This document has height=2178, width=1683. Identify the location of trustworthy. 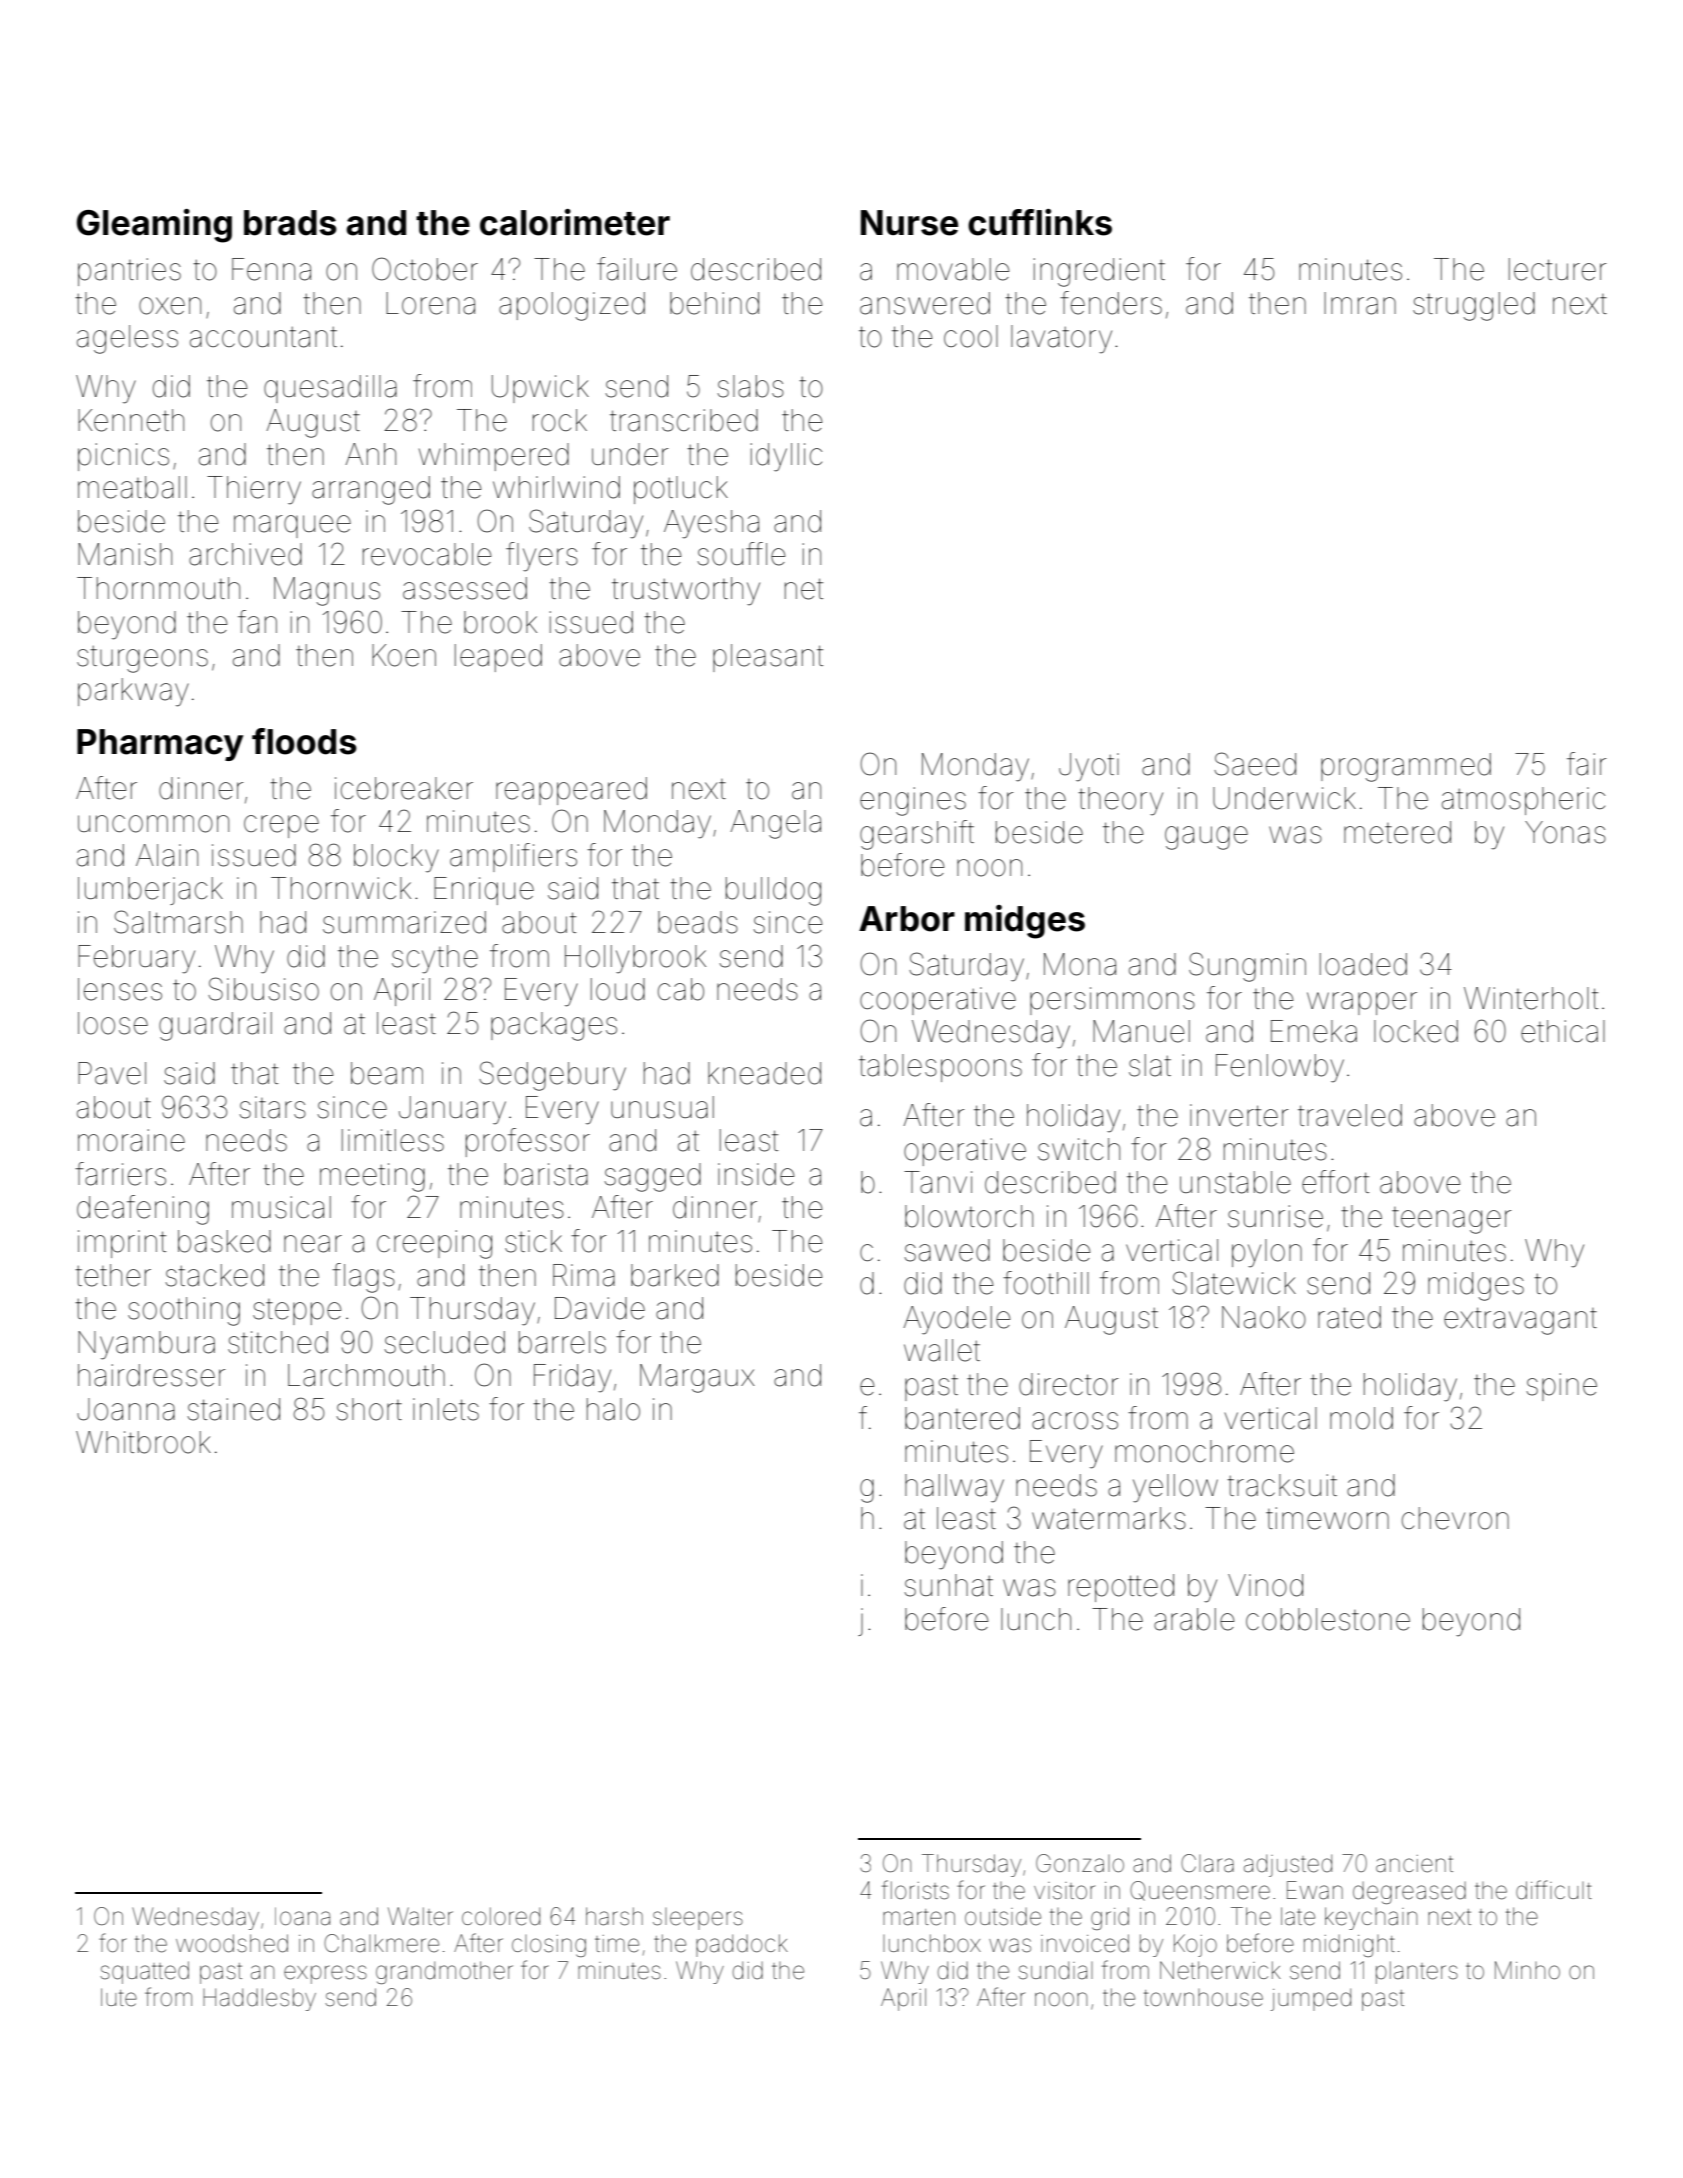
(686, 591).
